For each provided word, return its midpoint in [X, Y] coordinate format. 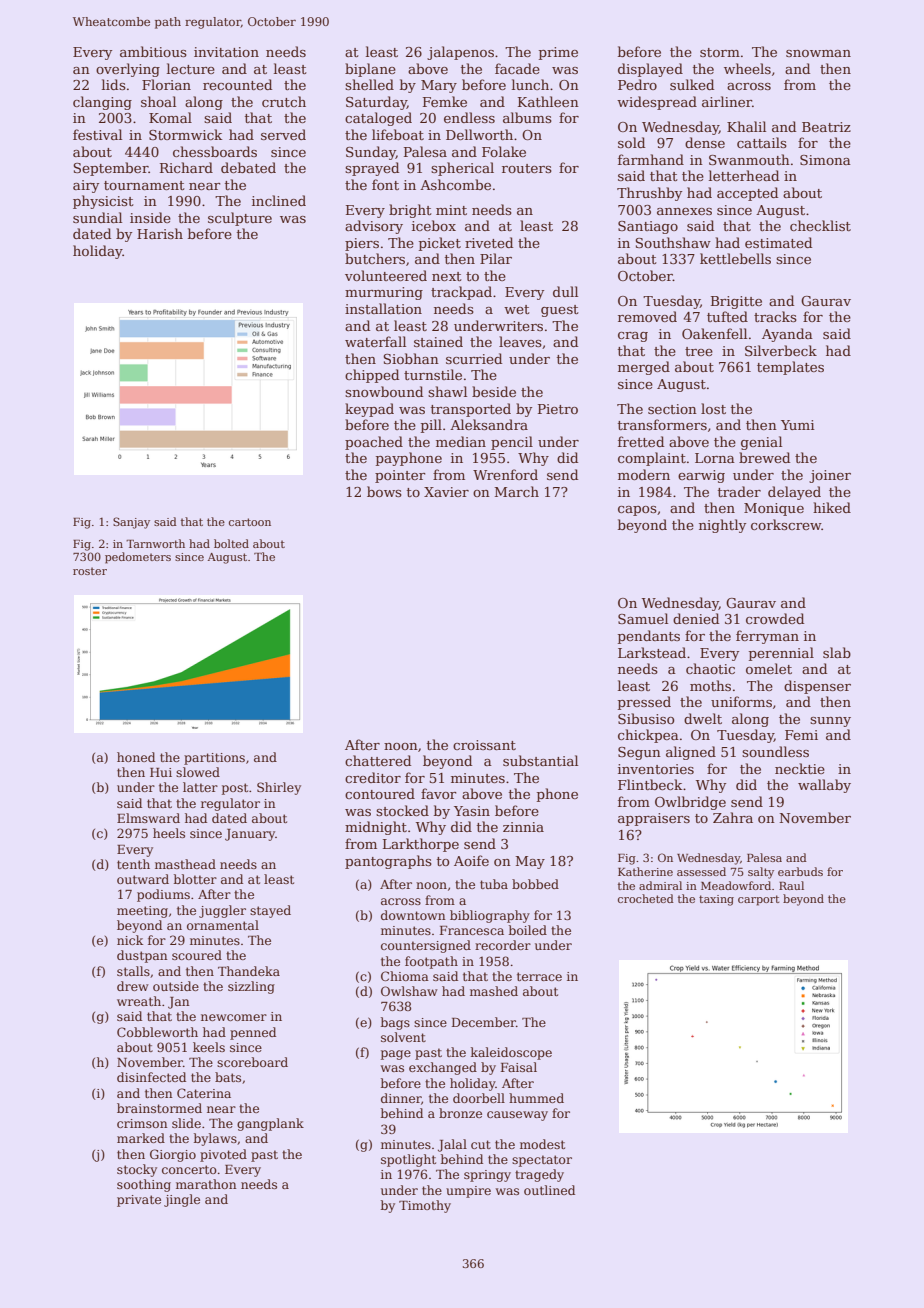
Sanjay [131, 523]
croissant [484, 745]
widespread [657, 103]
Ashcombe [455, 184]
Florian [166, 84]
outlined [549, 1190]
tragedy [539, 1175]
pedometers [138, 558]
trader [739, 491]
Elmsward [148, 818]
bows [384, 491]
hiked [832, 507]
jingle [182, 1200]
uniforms [741, 701]
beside [494, 391]
